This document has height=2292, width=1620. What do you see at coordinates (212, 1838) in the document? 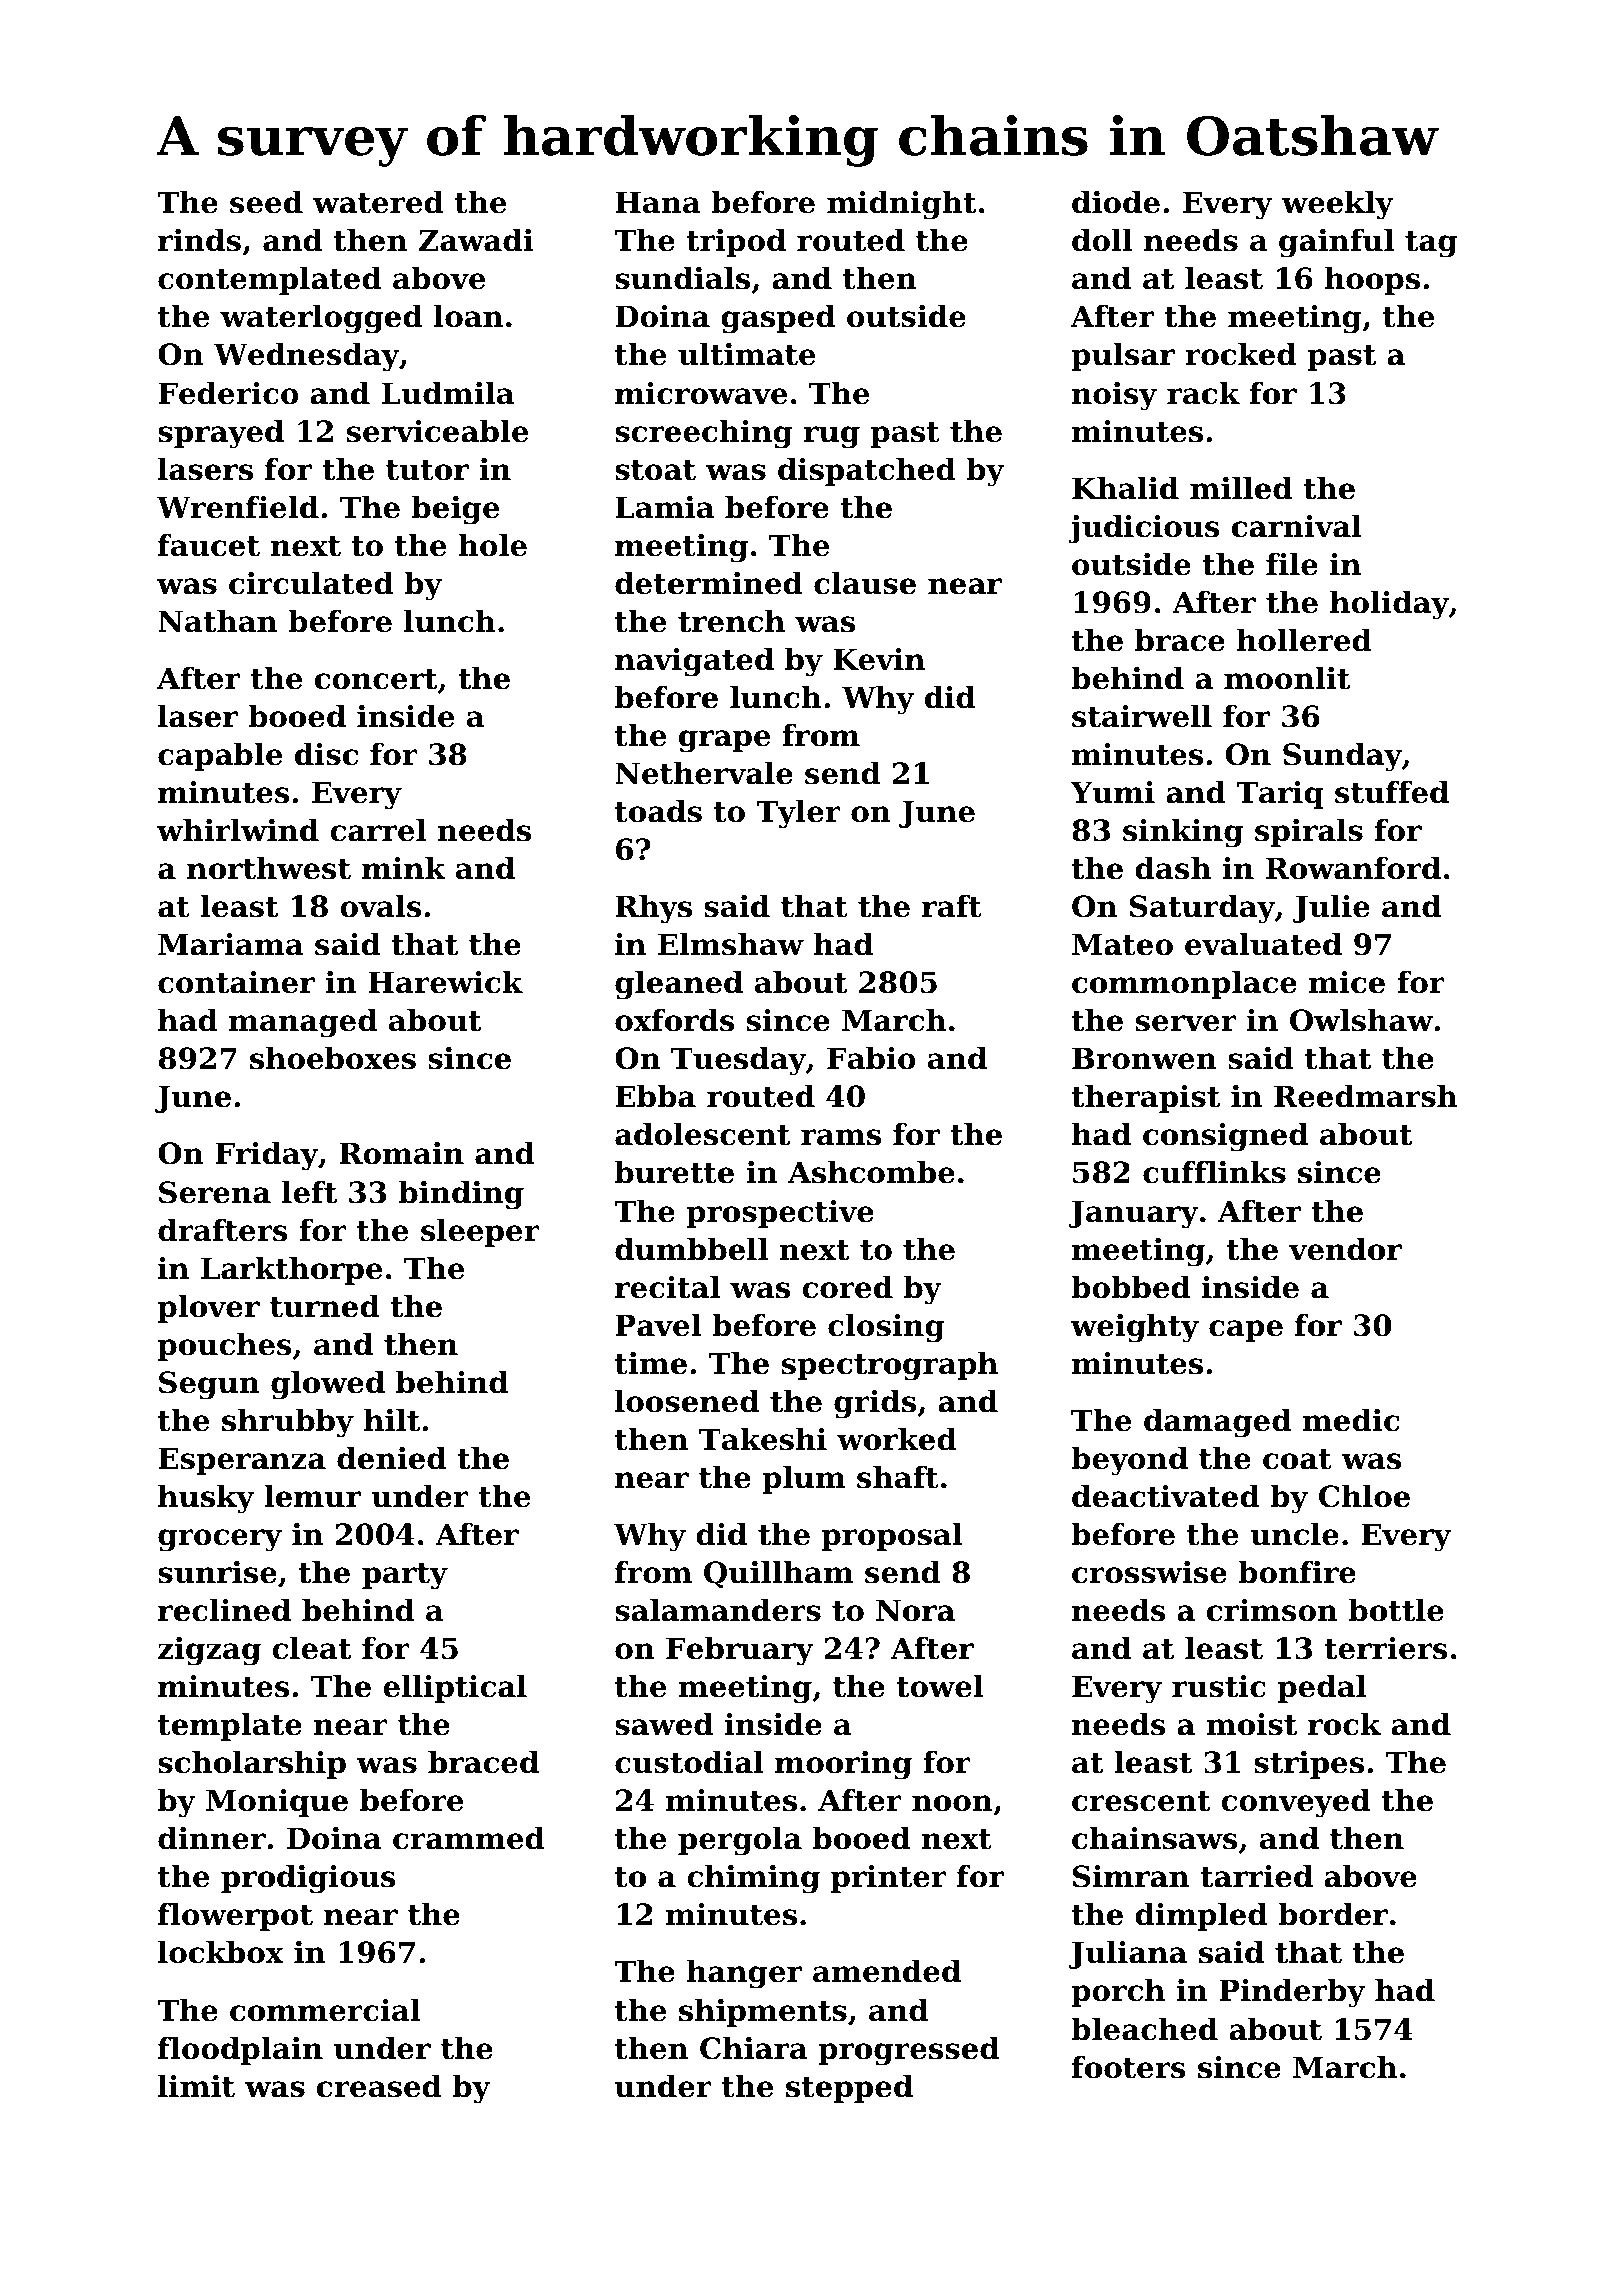
I see `dinner` at bounding box center [212, 1838].
